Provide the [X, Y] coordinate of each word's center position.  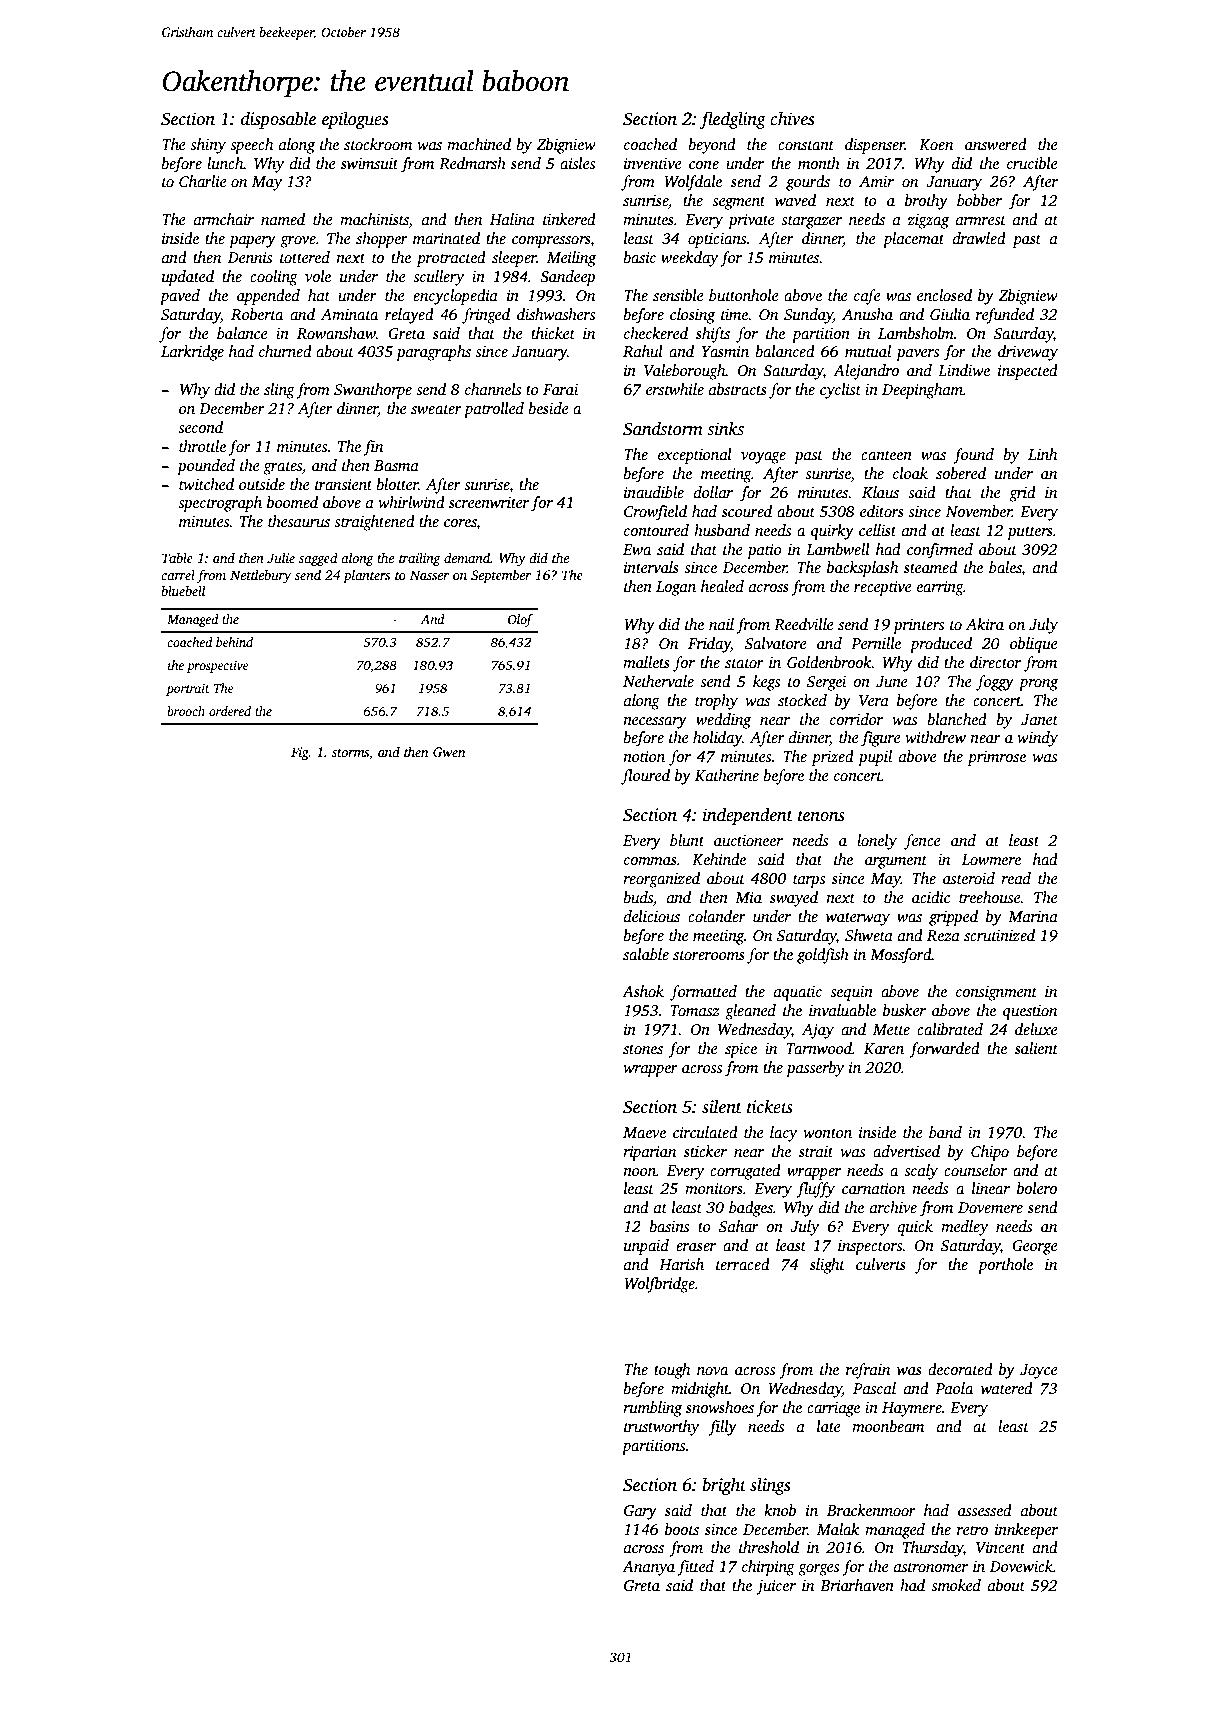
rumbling [652, 1409]
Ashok [643, 991]
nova [712, 1371]
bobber [979, 200]
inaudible [654, 492]
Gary [640, 1512]
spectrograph [220, 504]
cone [704, 165]
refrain [868, 1371]
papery [252, 242]
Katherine [727, 775]
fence [922, 842]
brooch [186, 711]
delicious [652, 916]
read [1016, 878]
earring [940, 588]
